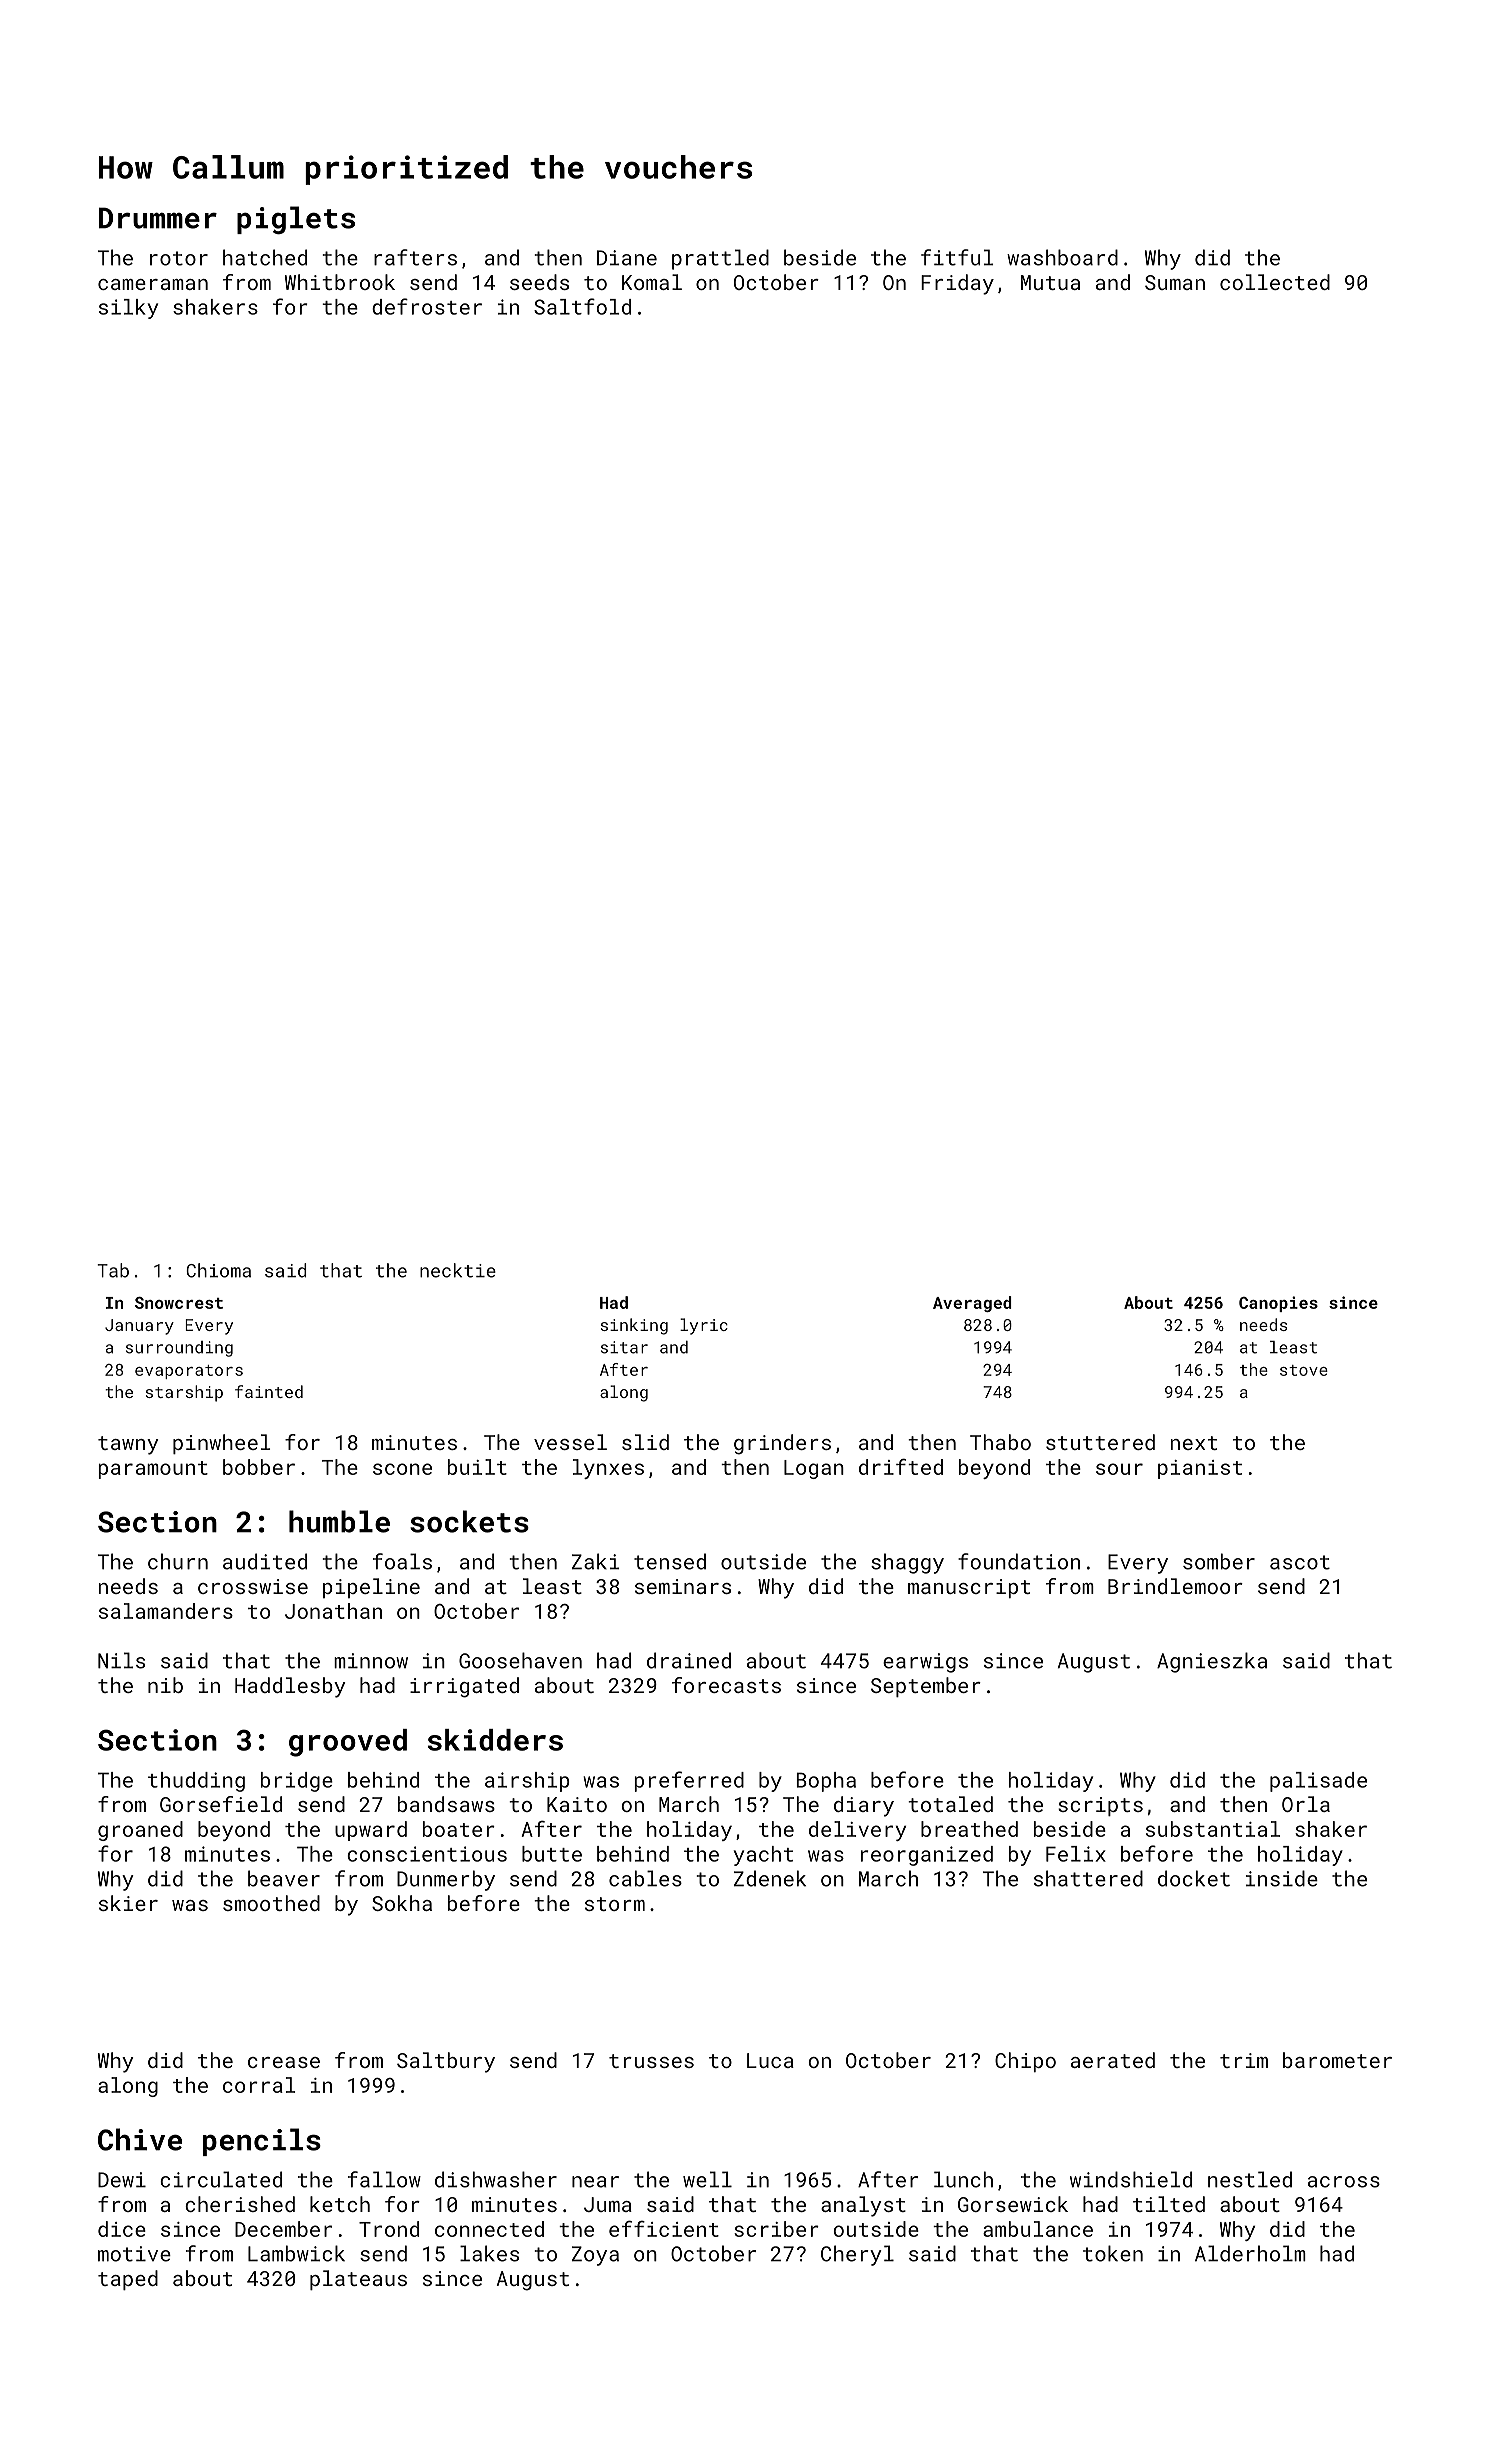  I want to click on piglets, so click(296, 220).
